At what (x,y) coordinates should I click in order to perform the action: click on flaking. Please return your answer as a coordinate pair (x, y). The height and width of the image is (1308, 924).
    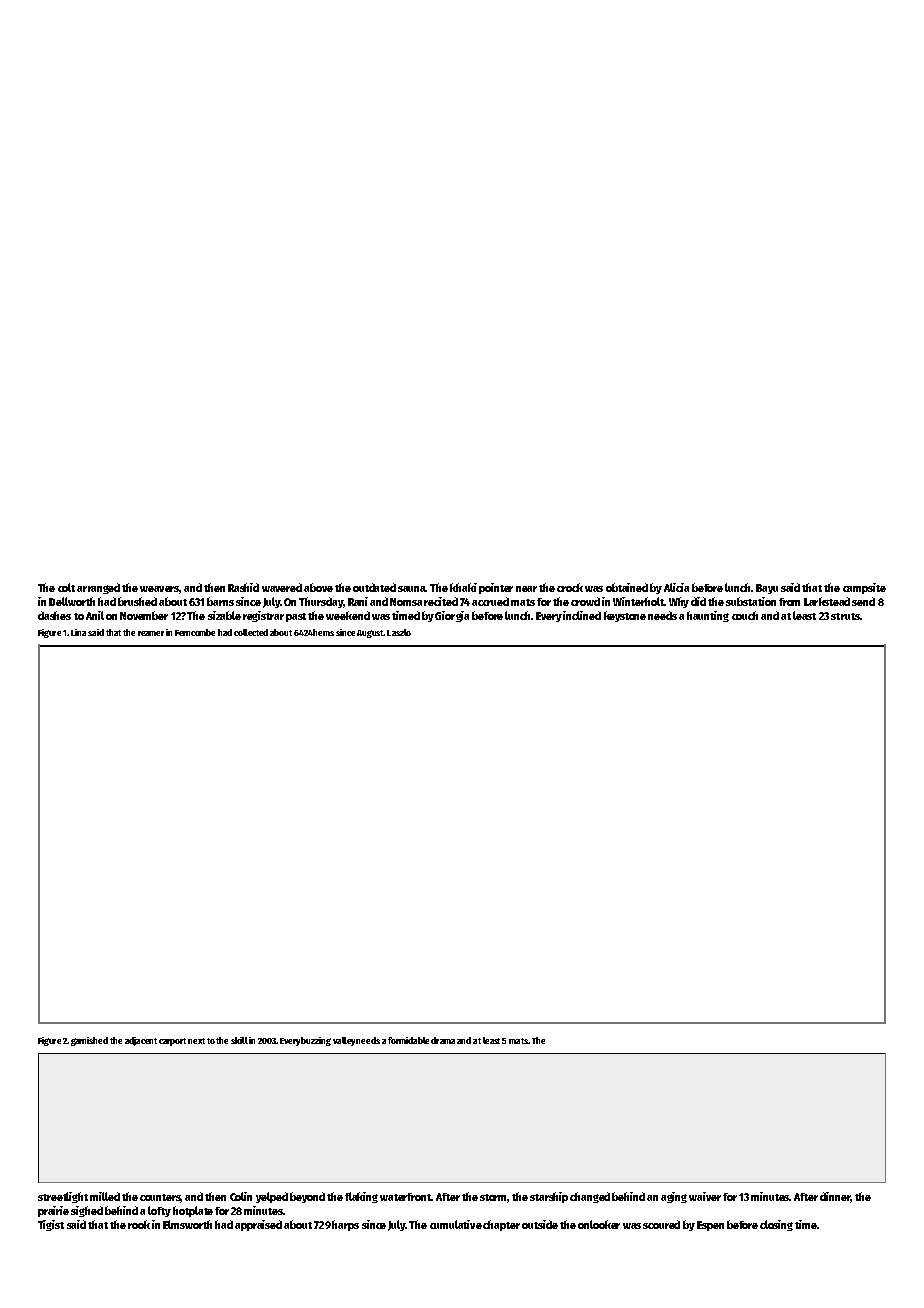
    Looking at the image, I should click on (361, 1197).
